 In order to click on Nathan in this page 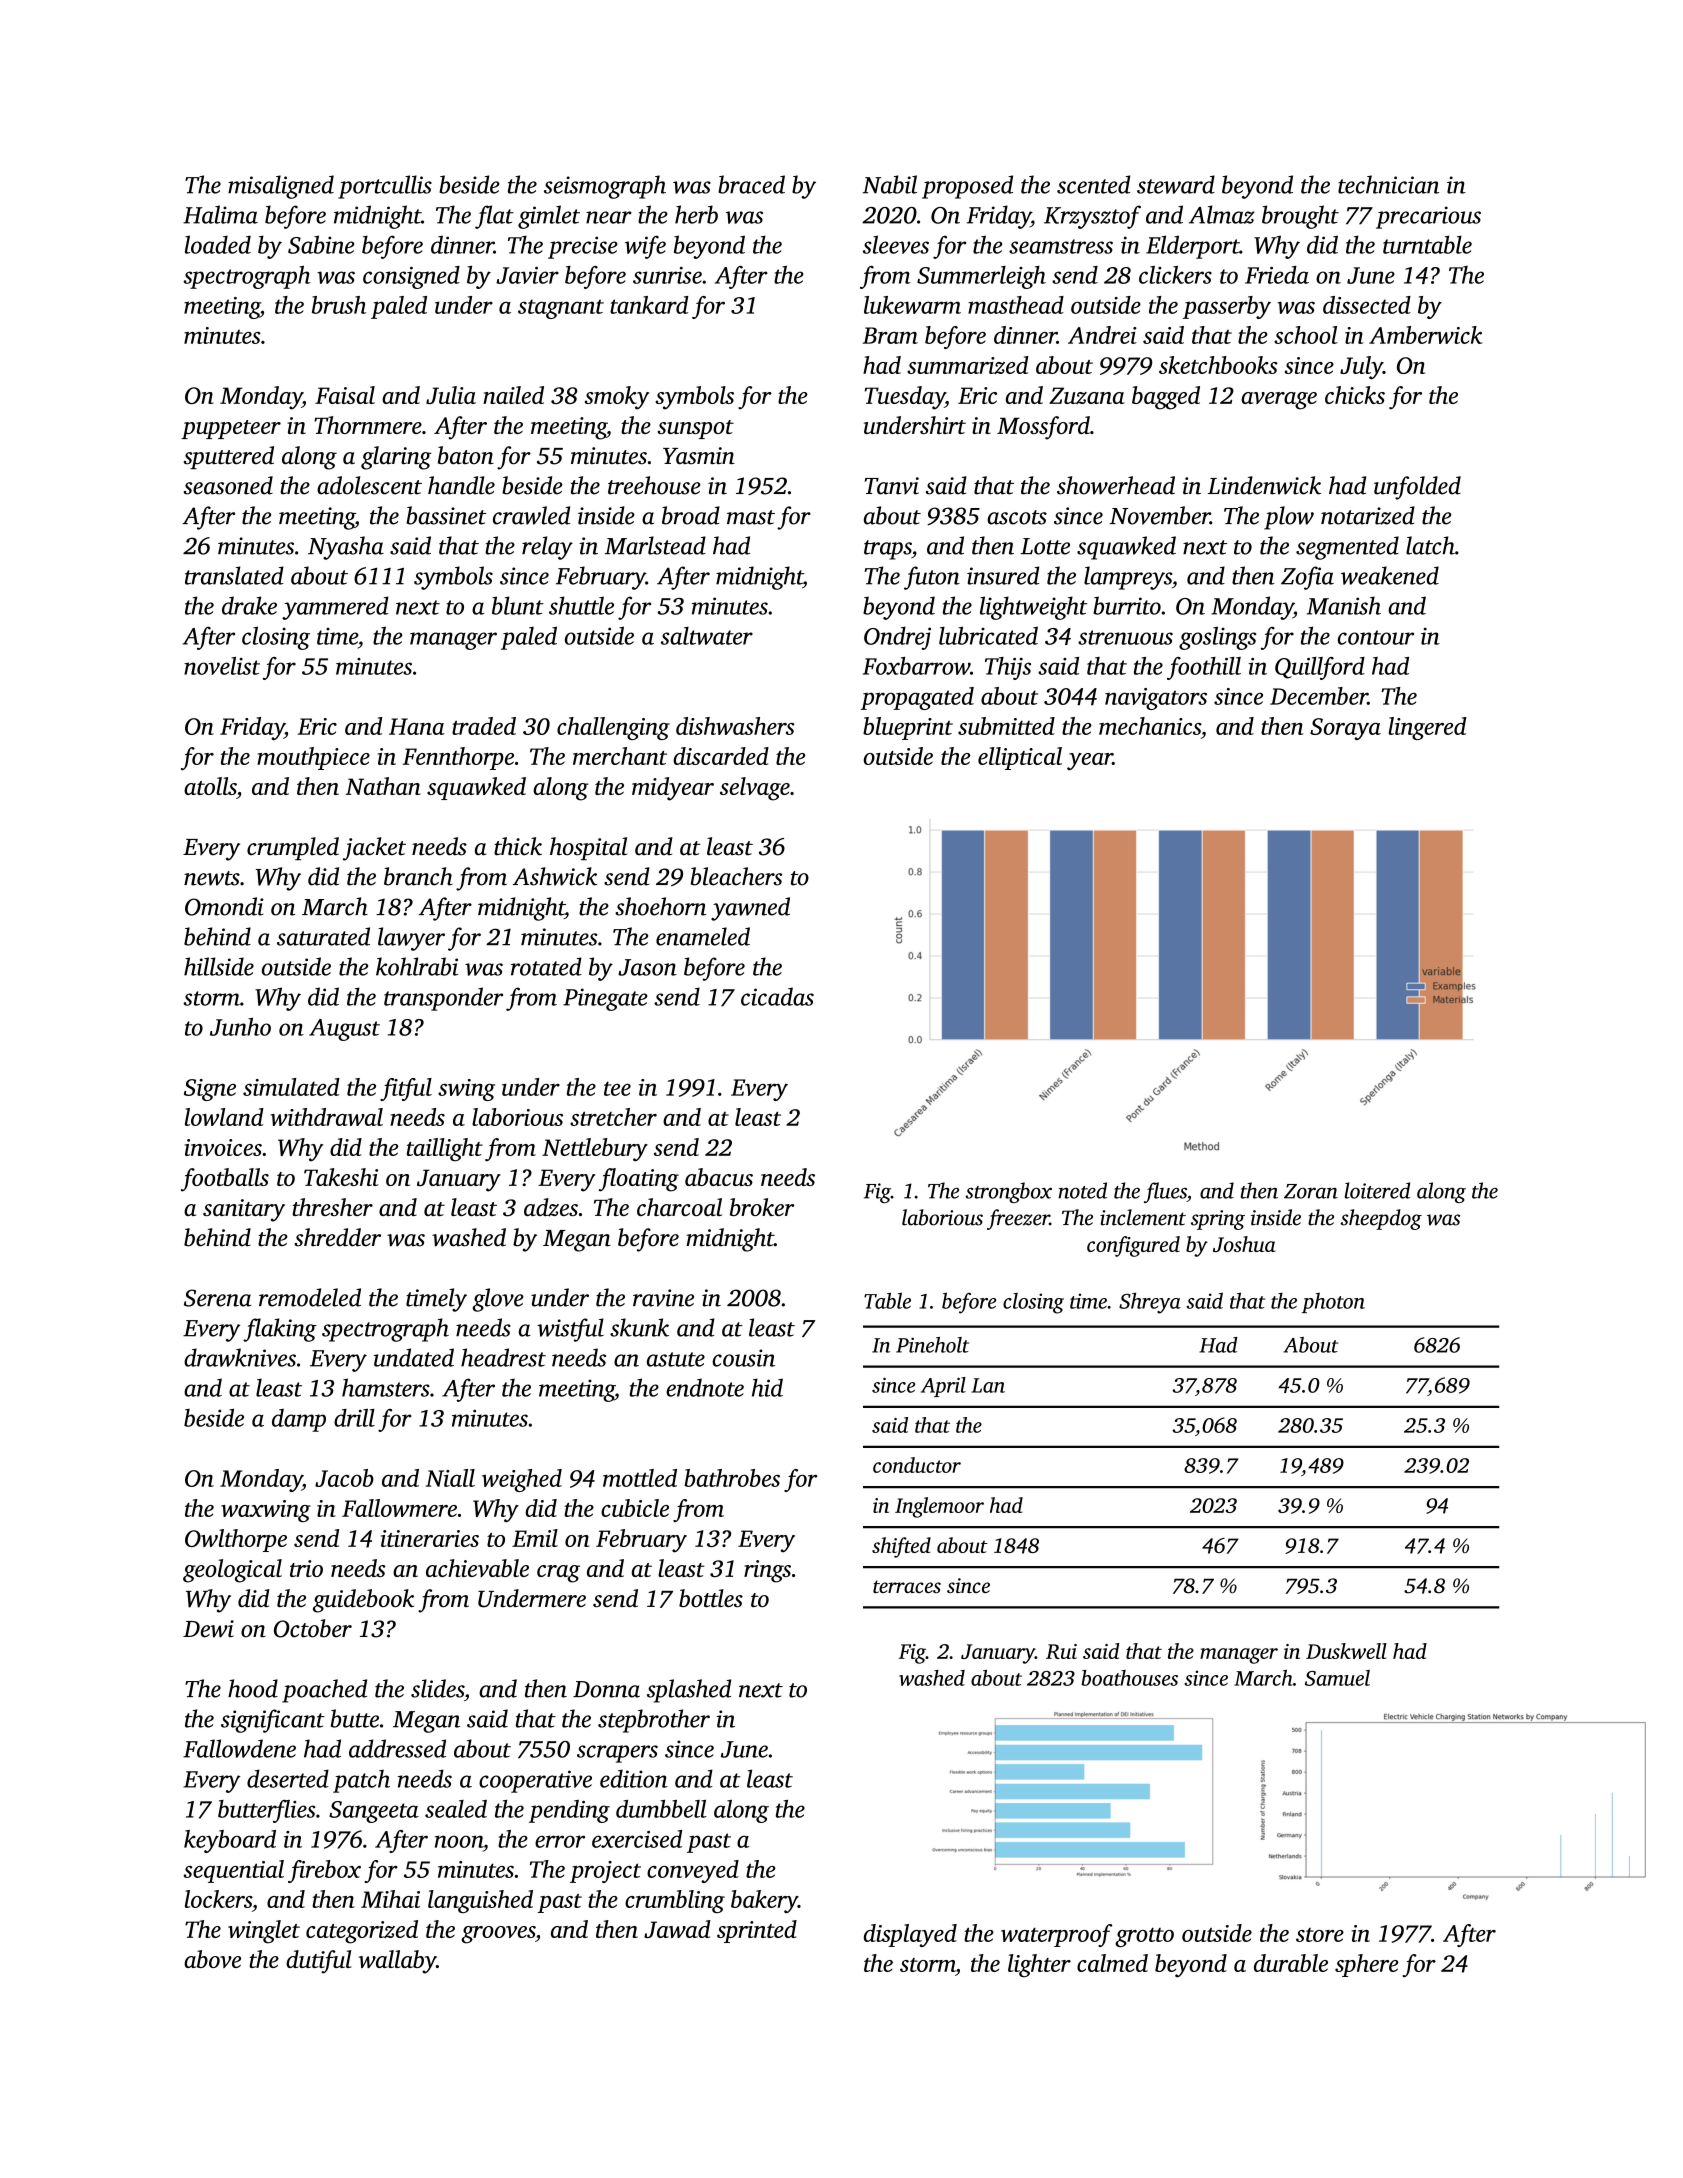, I will do `click(383, 786)`.
